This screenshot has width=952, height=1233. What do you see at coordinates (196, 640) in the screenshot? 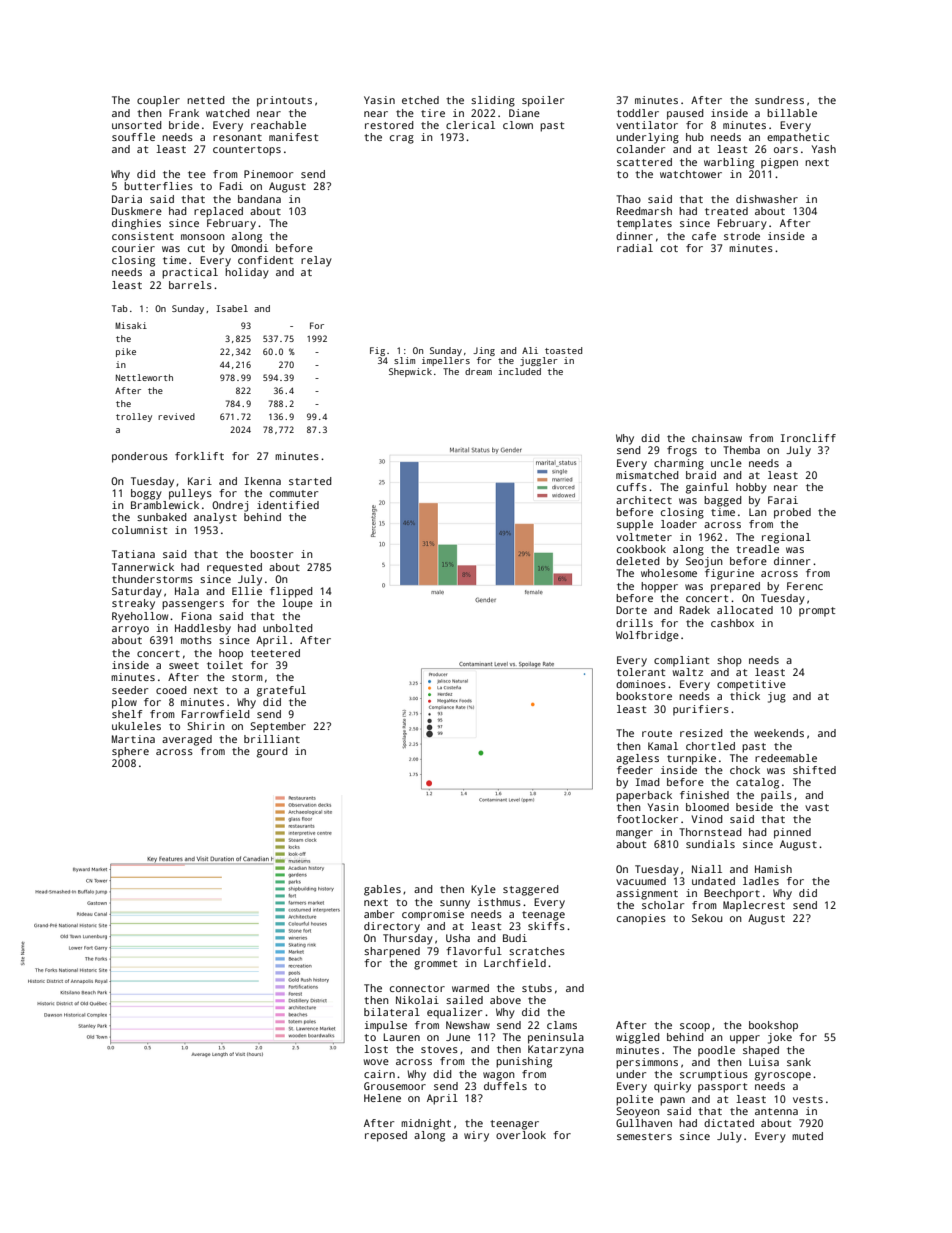
I see `moths` at bounding box center [196, 640].
